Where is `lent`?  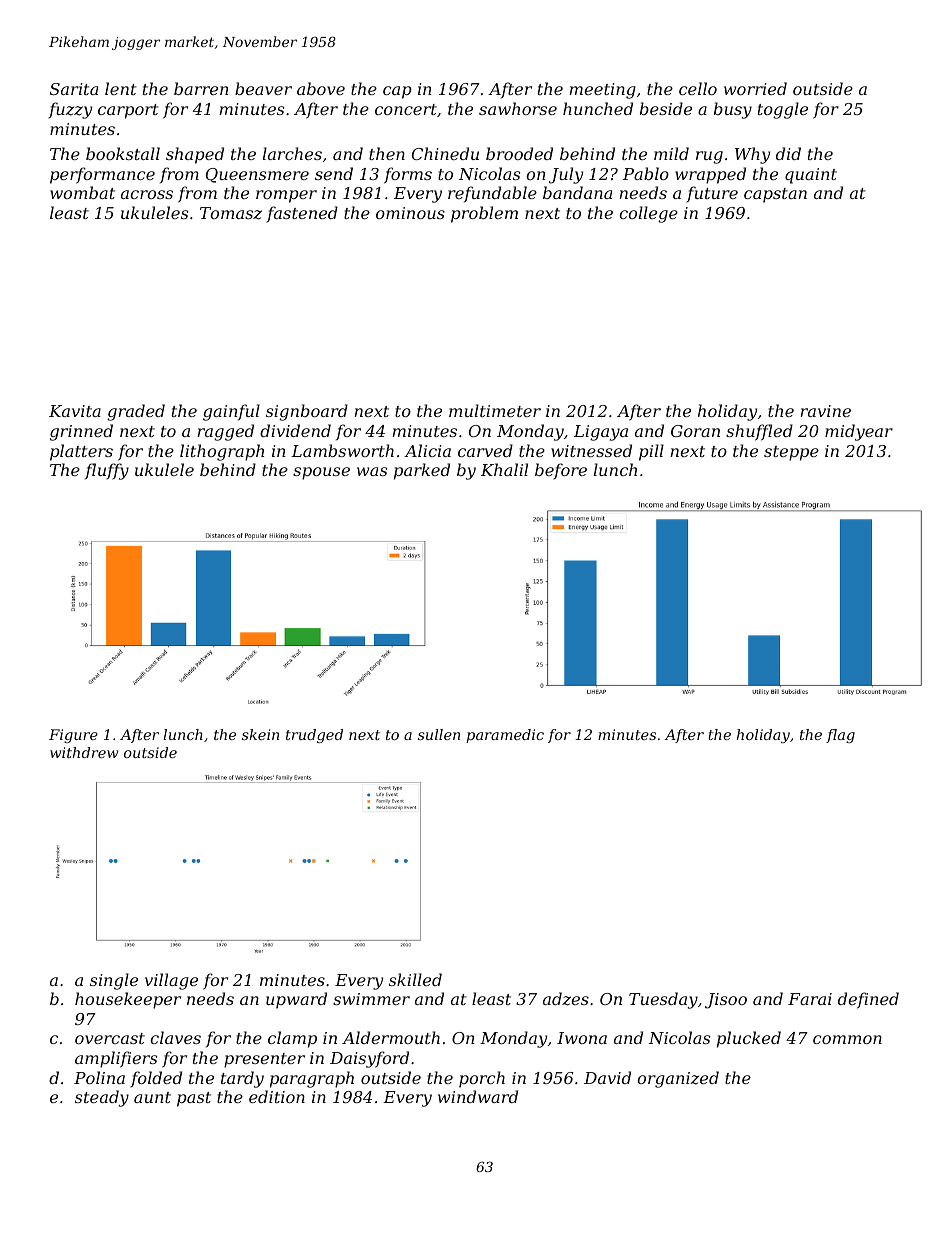
lent is located at coordinates (121, 88).
